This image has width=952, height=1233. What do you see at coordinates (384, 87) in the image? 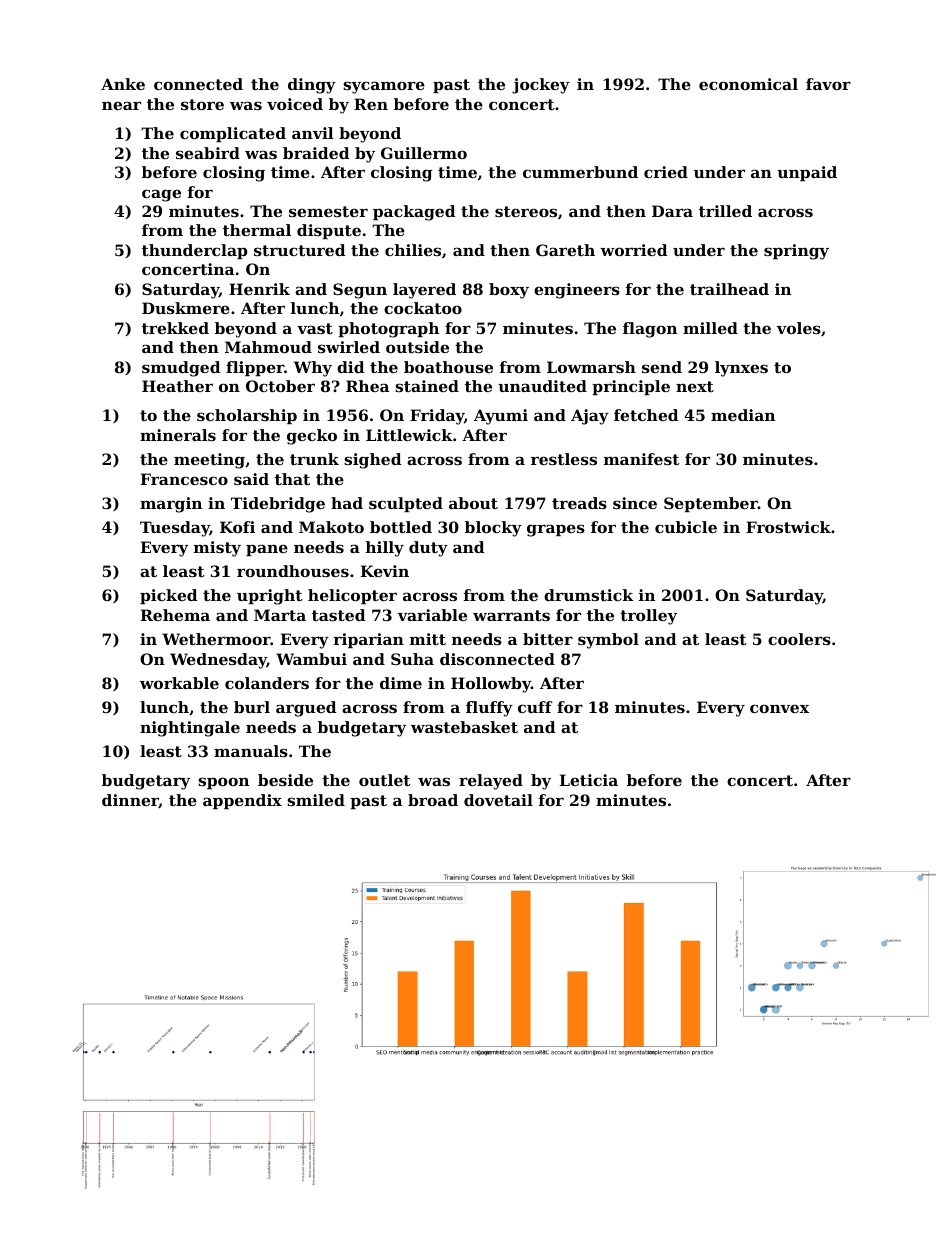
I see `sycamore` at bounding box center [384, 87].
